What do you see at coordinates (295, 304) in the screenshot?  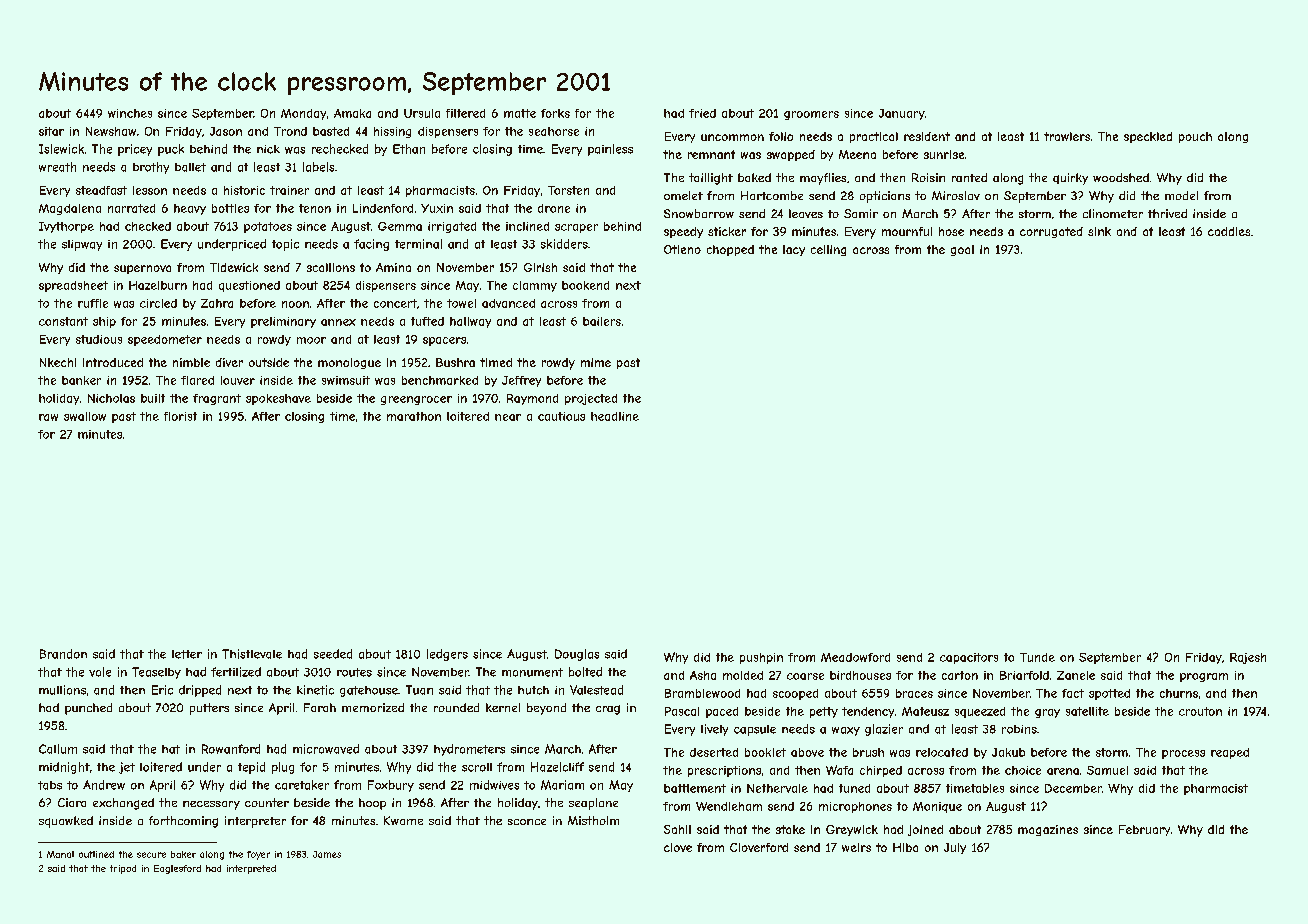 I see `noon` at bounding box center [295, 304].
